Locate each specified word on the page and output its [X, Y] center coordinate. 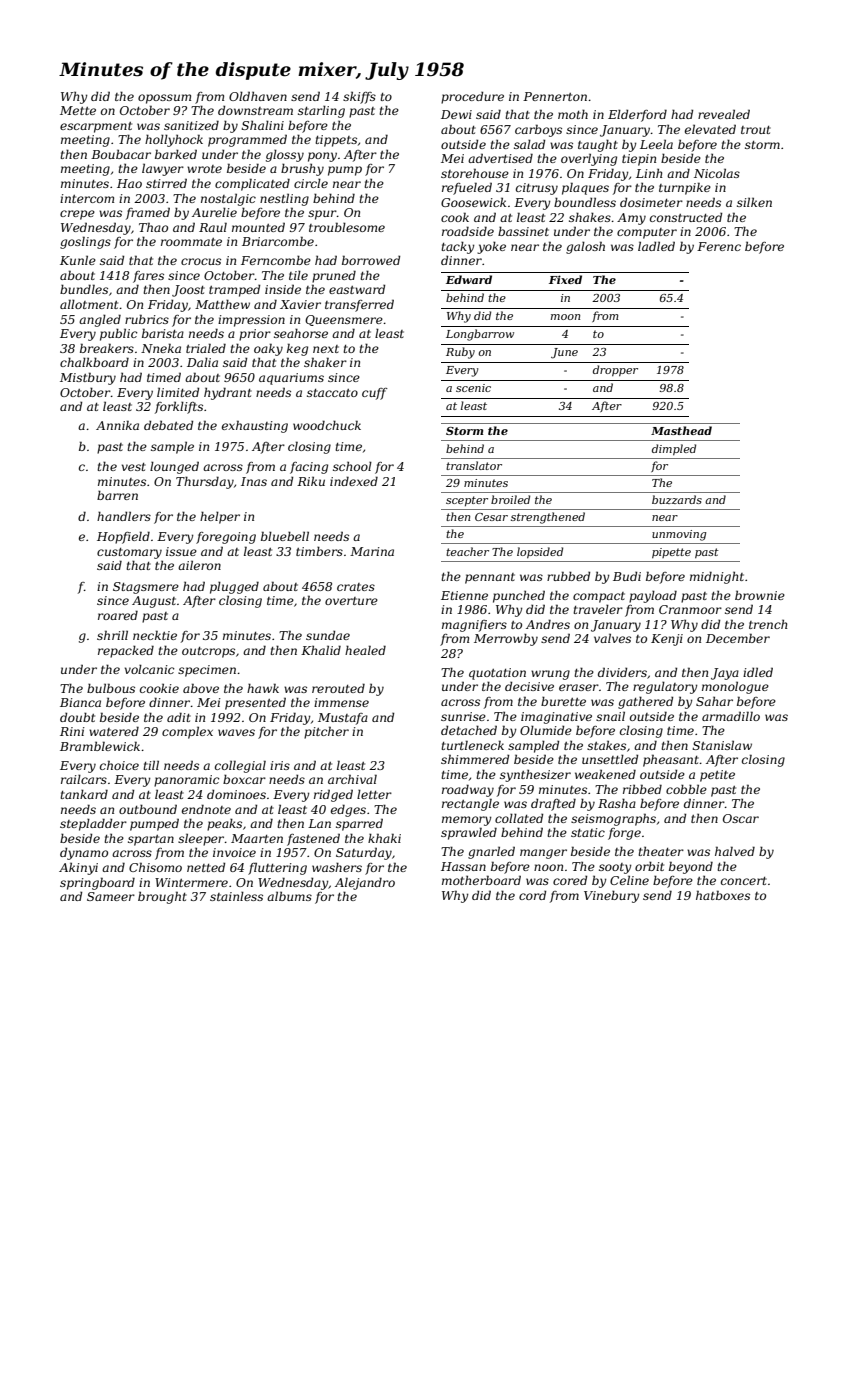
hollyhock [174, 140]
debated [168, 425]
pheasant [671, 760]
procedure [472, 97]
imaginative [556, 718]
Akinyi [78, 869]
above [201, 688]
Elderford [637, 115]
